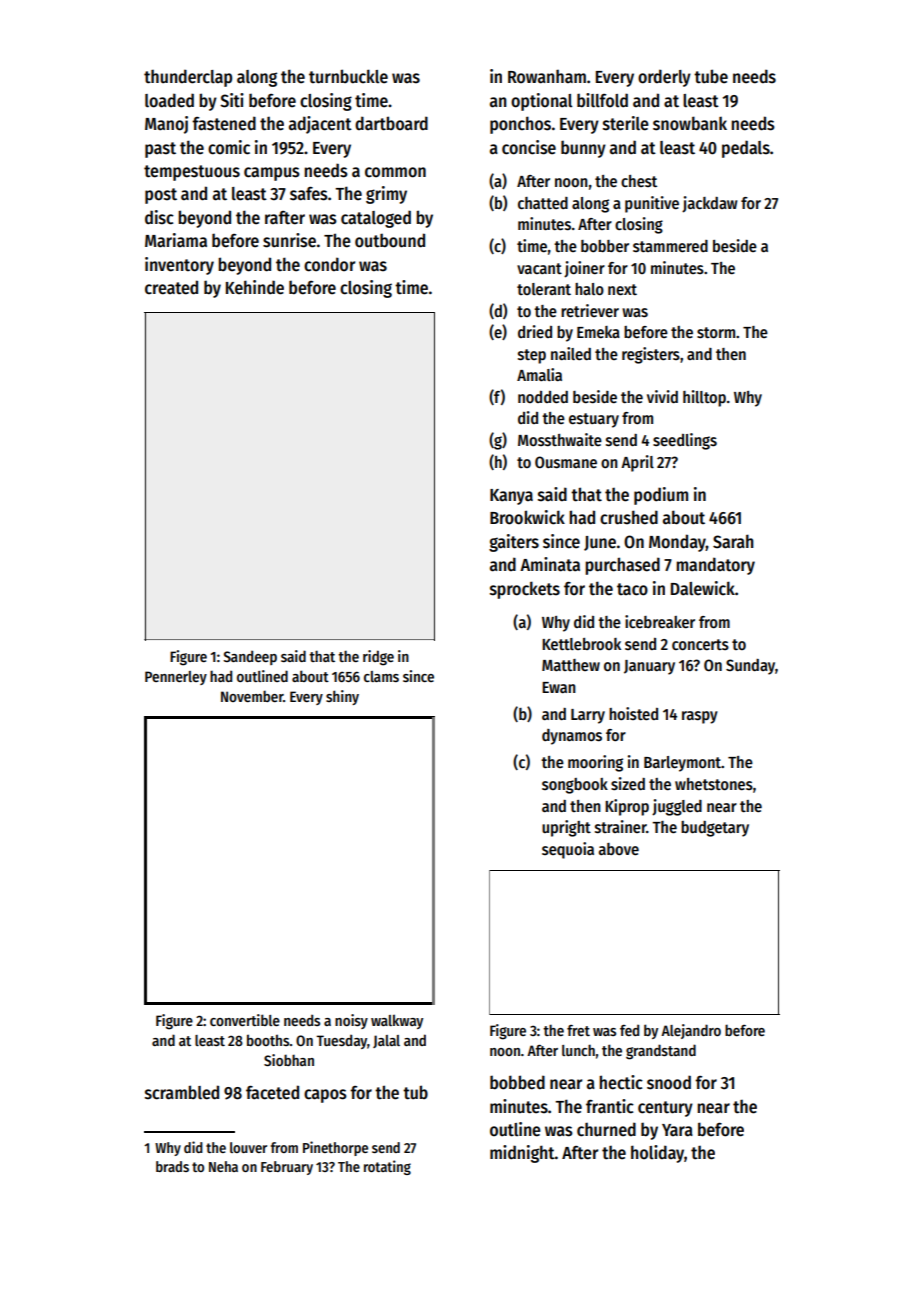  I want to click on stammered, so click(670, 246).
